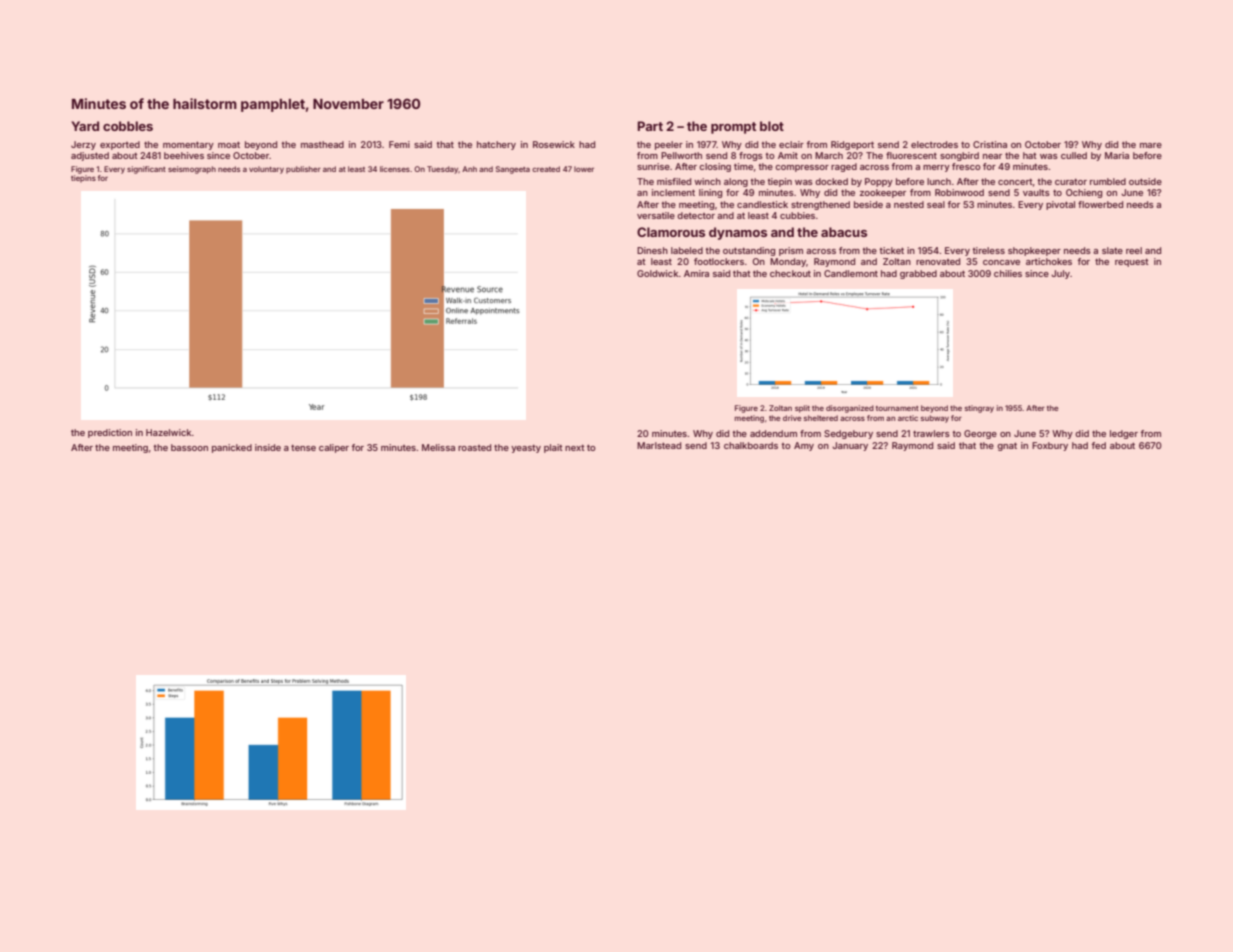 The image size is (1233, 952). I want to click on stingray, so click(979, 409).
